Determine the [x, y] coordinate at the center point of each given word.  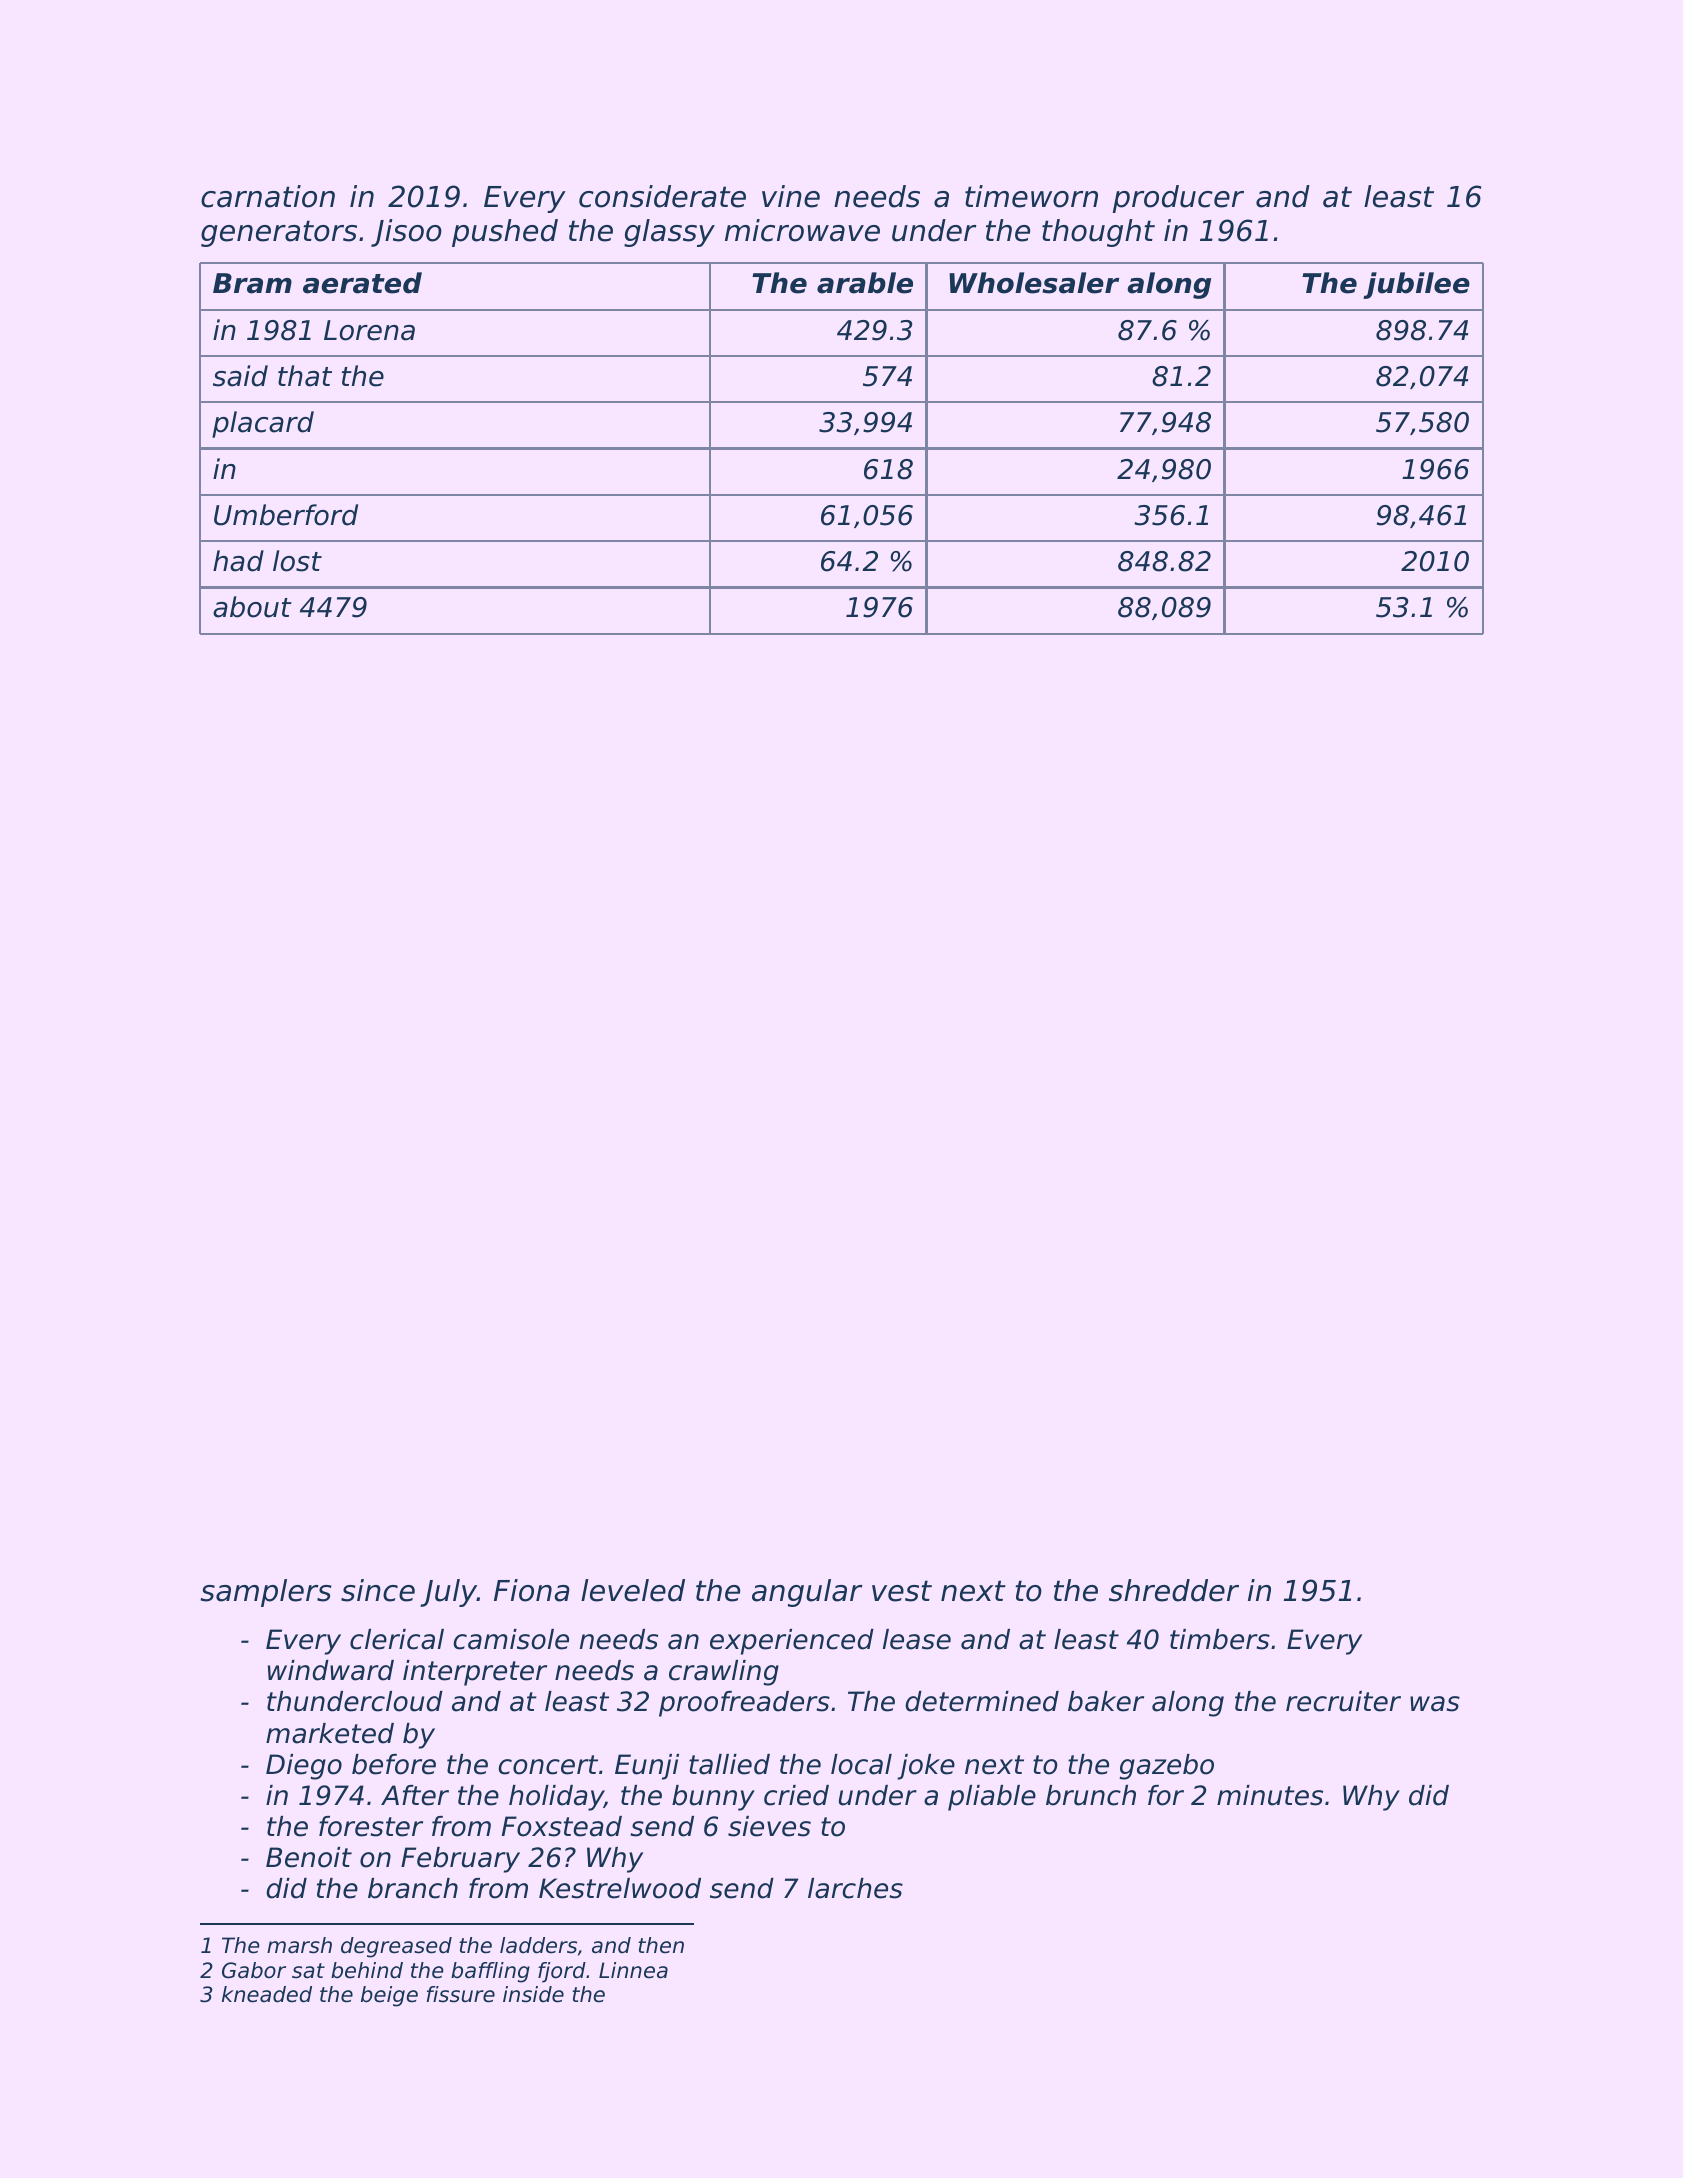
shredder [1174, 1590]
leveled [633, 1590]
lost [297, 561]
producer [1178, 199]
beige [389, 1996]
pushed [505, 233]
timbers [1220, 1639]
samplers [266, 1593]
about [252, 607]
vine [791, 196]
